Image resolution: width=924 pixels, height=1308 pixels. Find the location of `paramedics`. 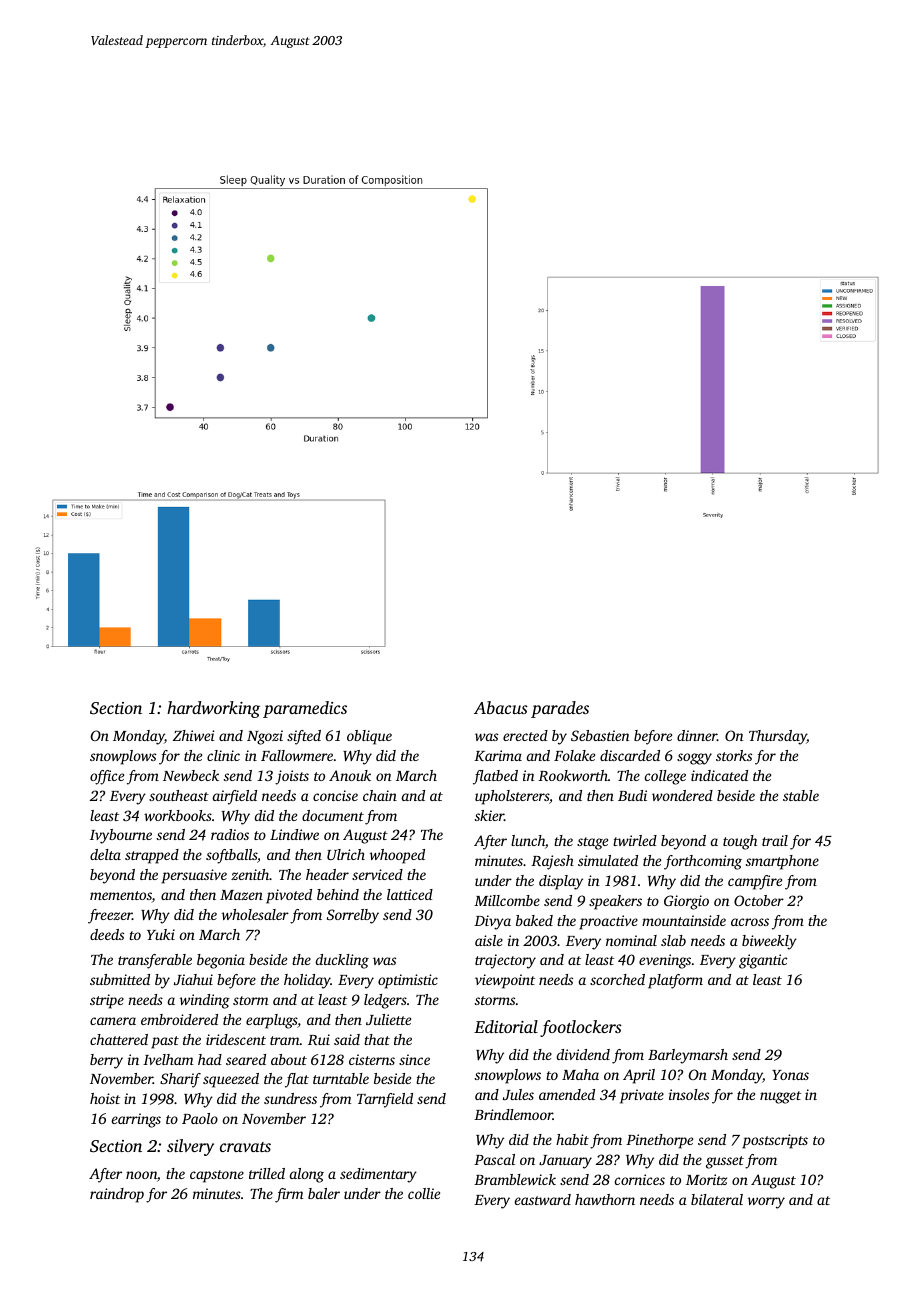

paramedics is located at coordinates (305, 709).
